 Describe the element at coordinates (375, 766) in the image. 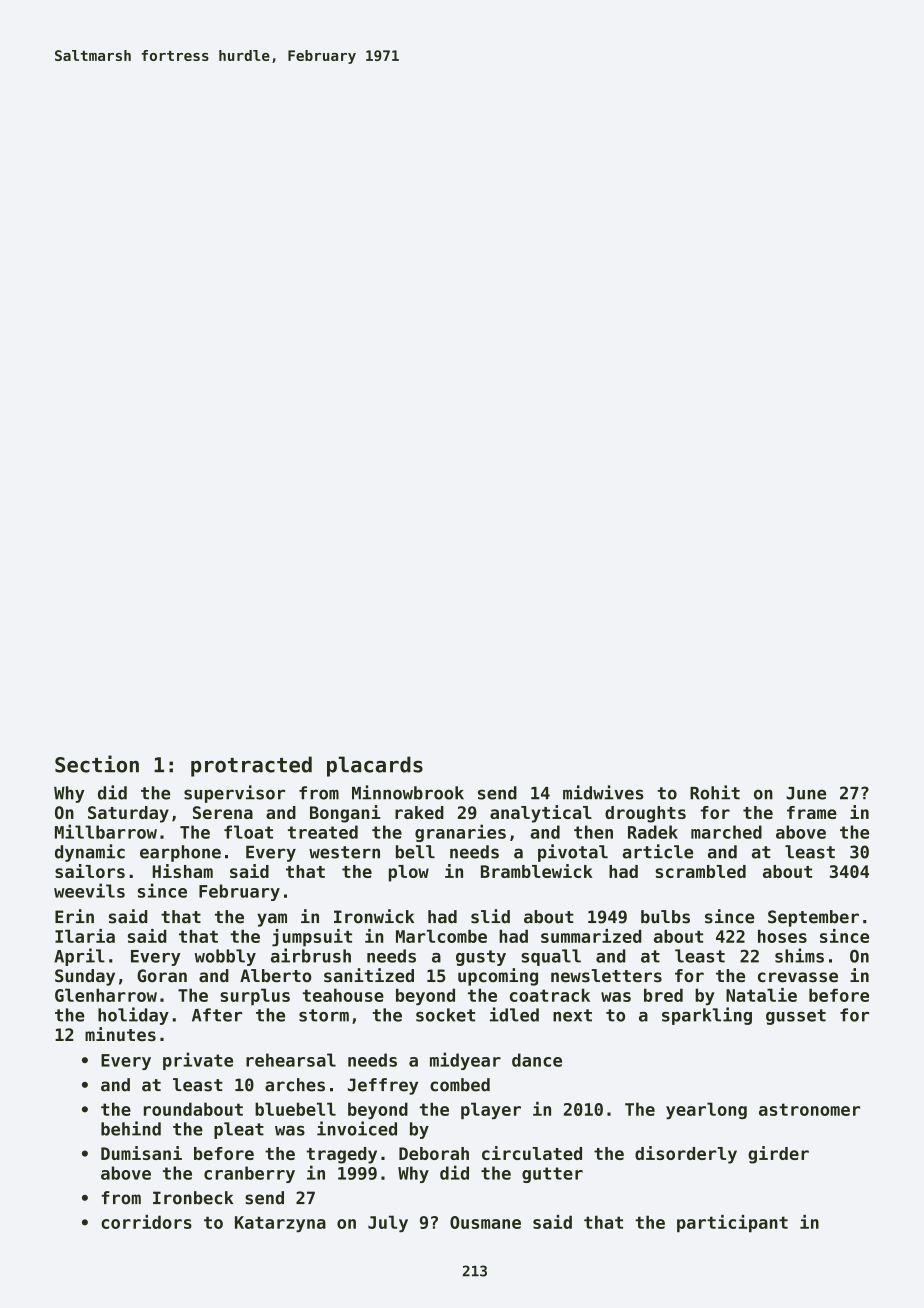

I see `placards` at that location.
